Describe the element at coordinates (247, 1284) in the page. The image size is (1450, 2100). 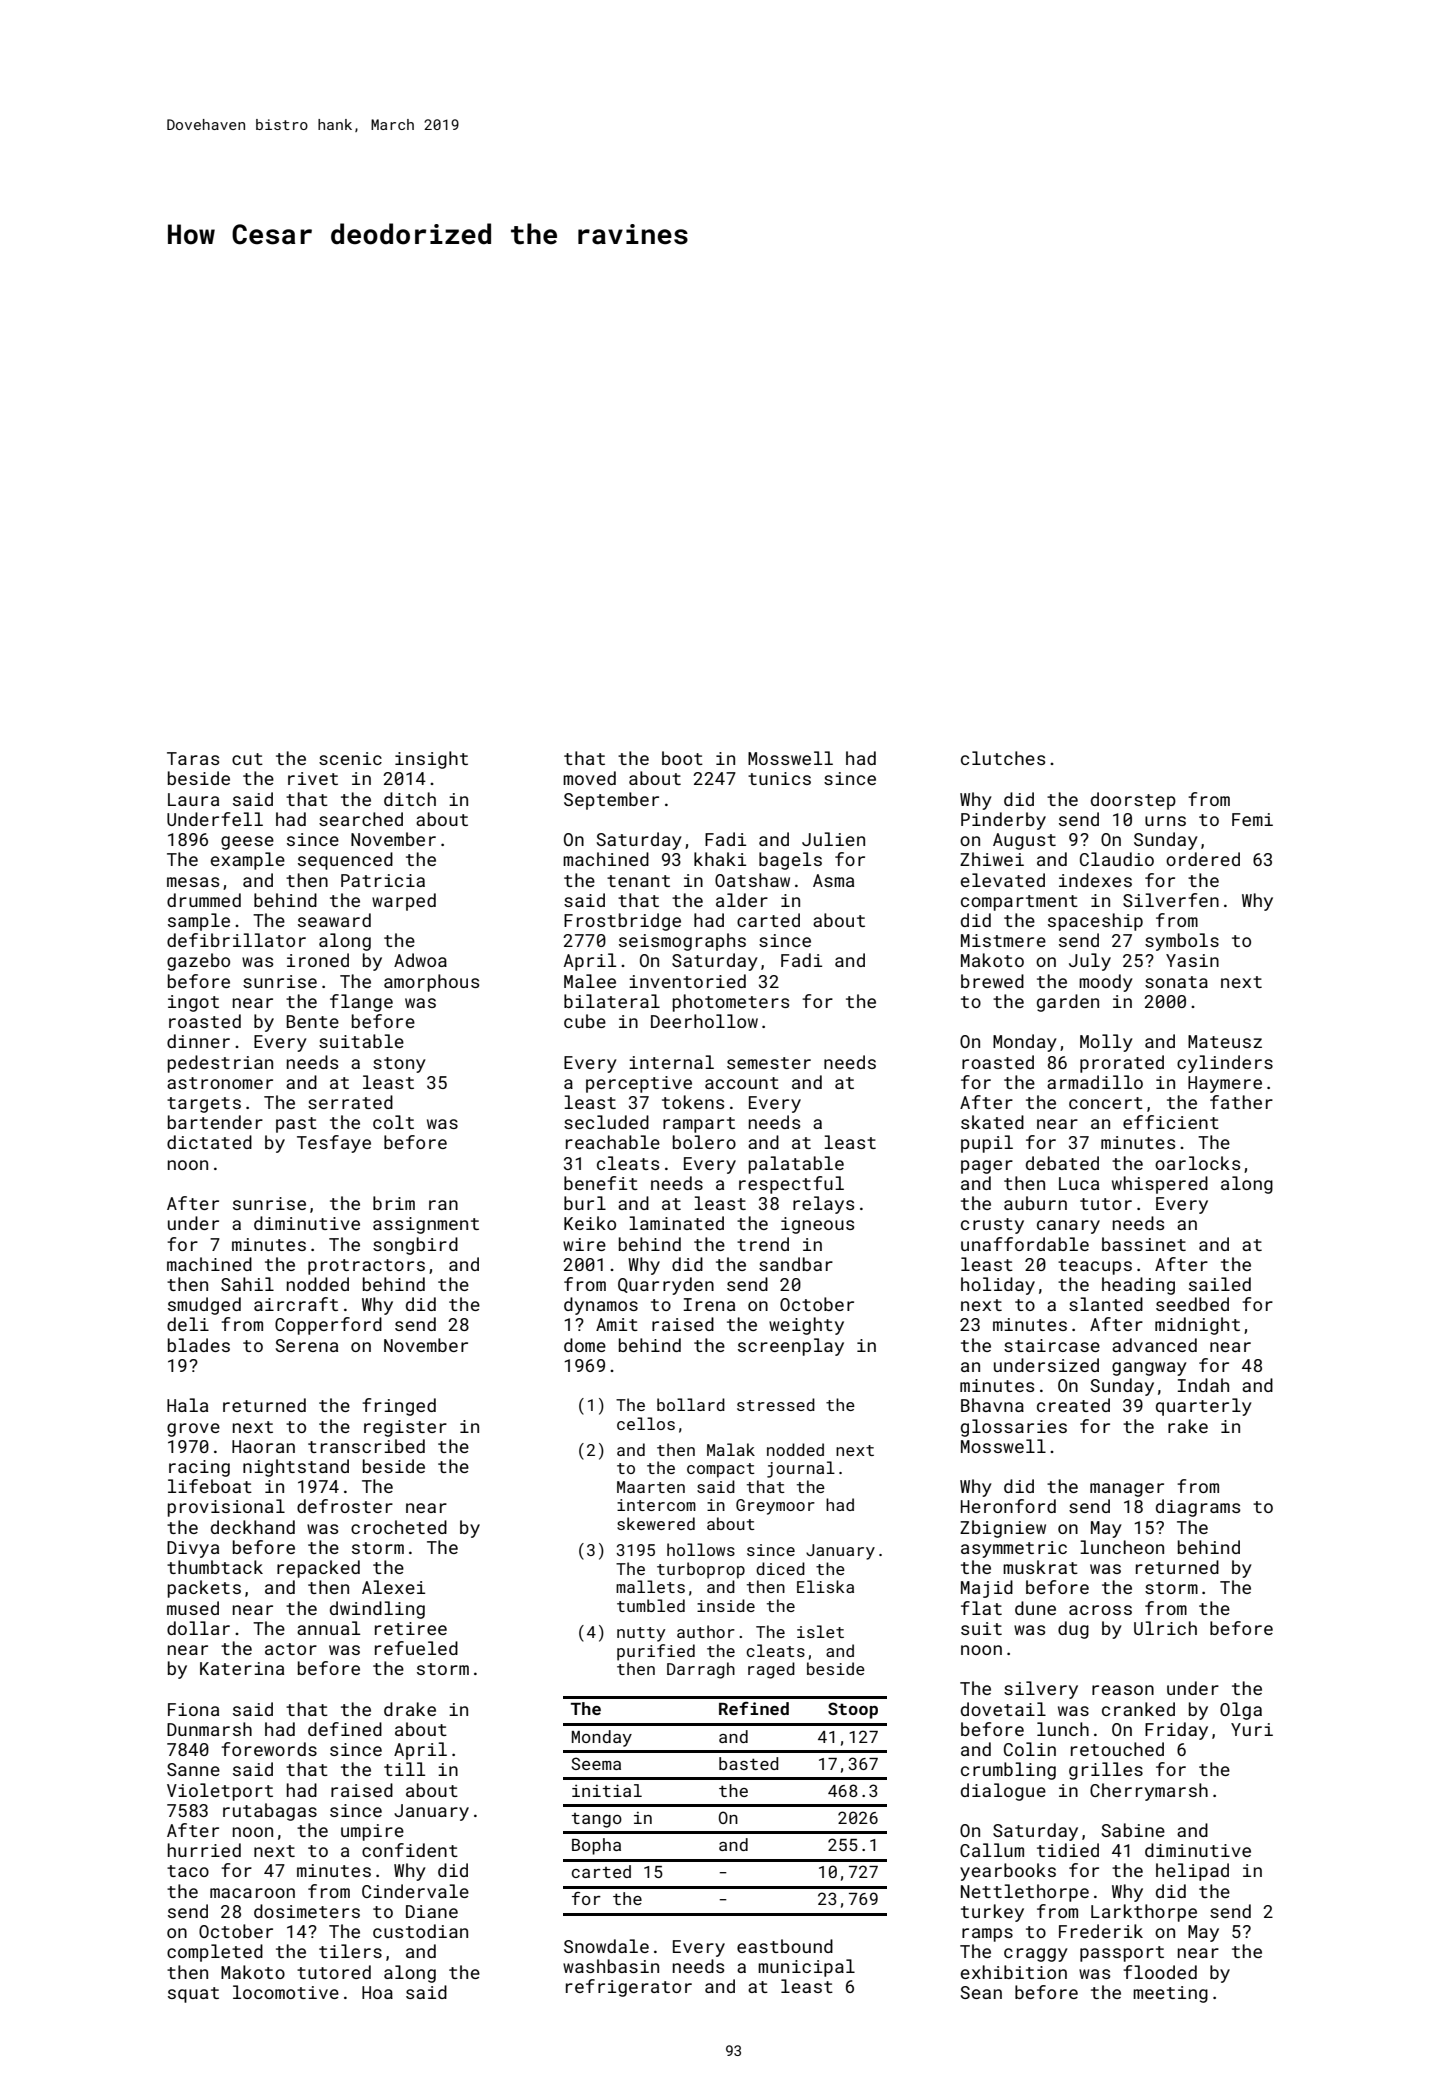
I see `Sahil` at that location.
